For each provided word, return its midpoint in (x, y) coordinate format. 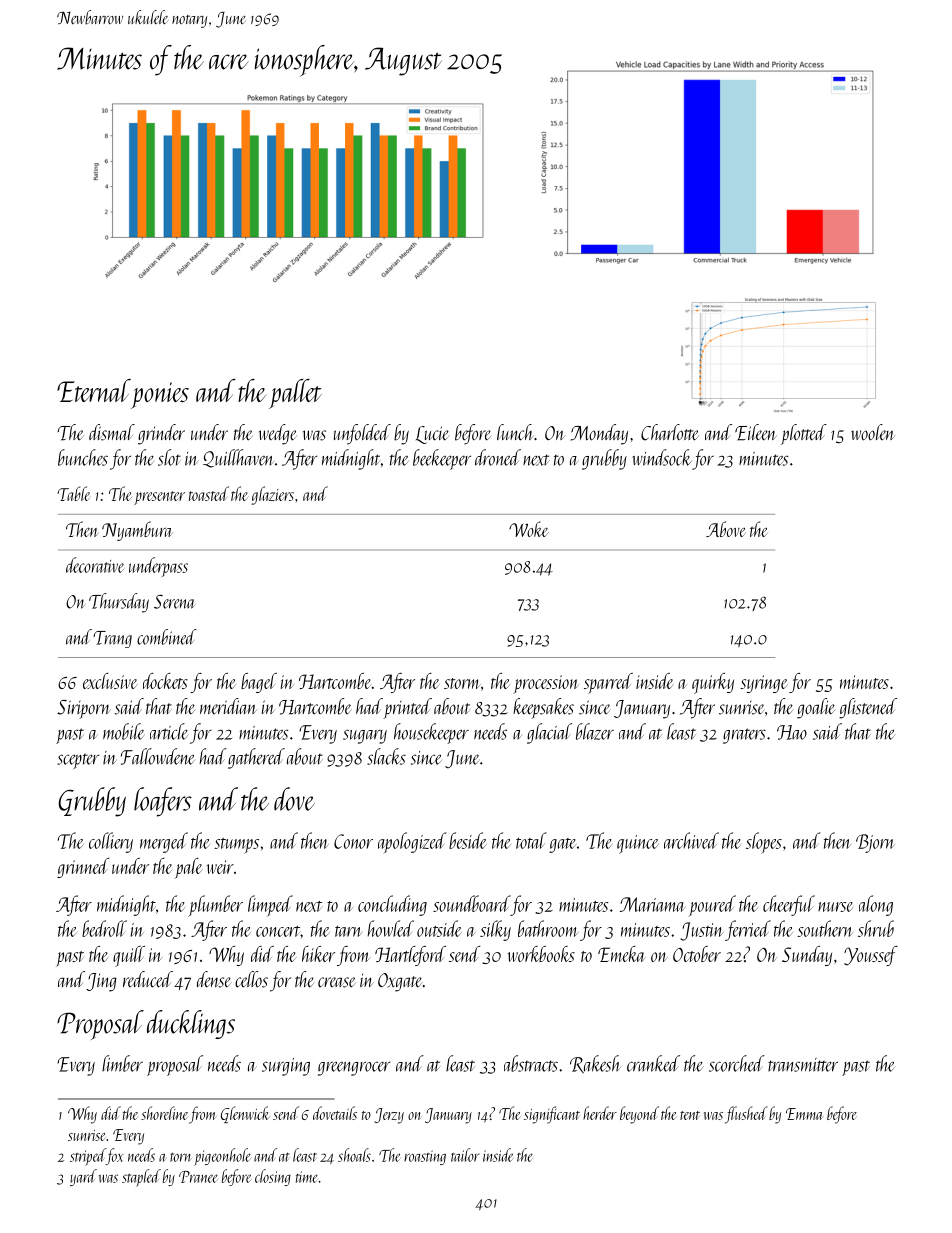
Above (725, 529)
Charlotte (670, 432)
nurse (835, 907)
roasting (425, 1157)
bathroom (548, 928)
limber (122, 1063)
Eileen (755, 432)
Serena (175, 601)
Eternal (94, 390)
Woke (529, 529)
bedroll (104, 928)
